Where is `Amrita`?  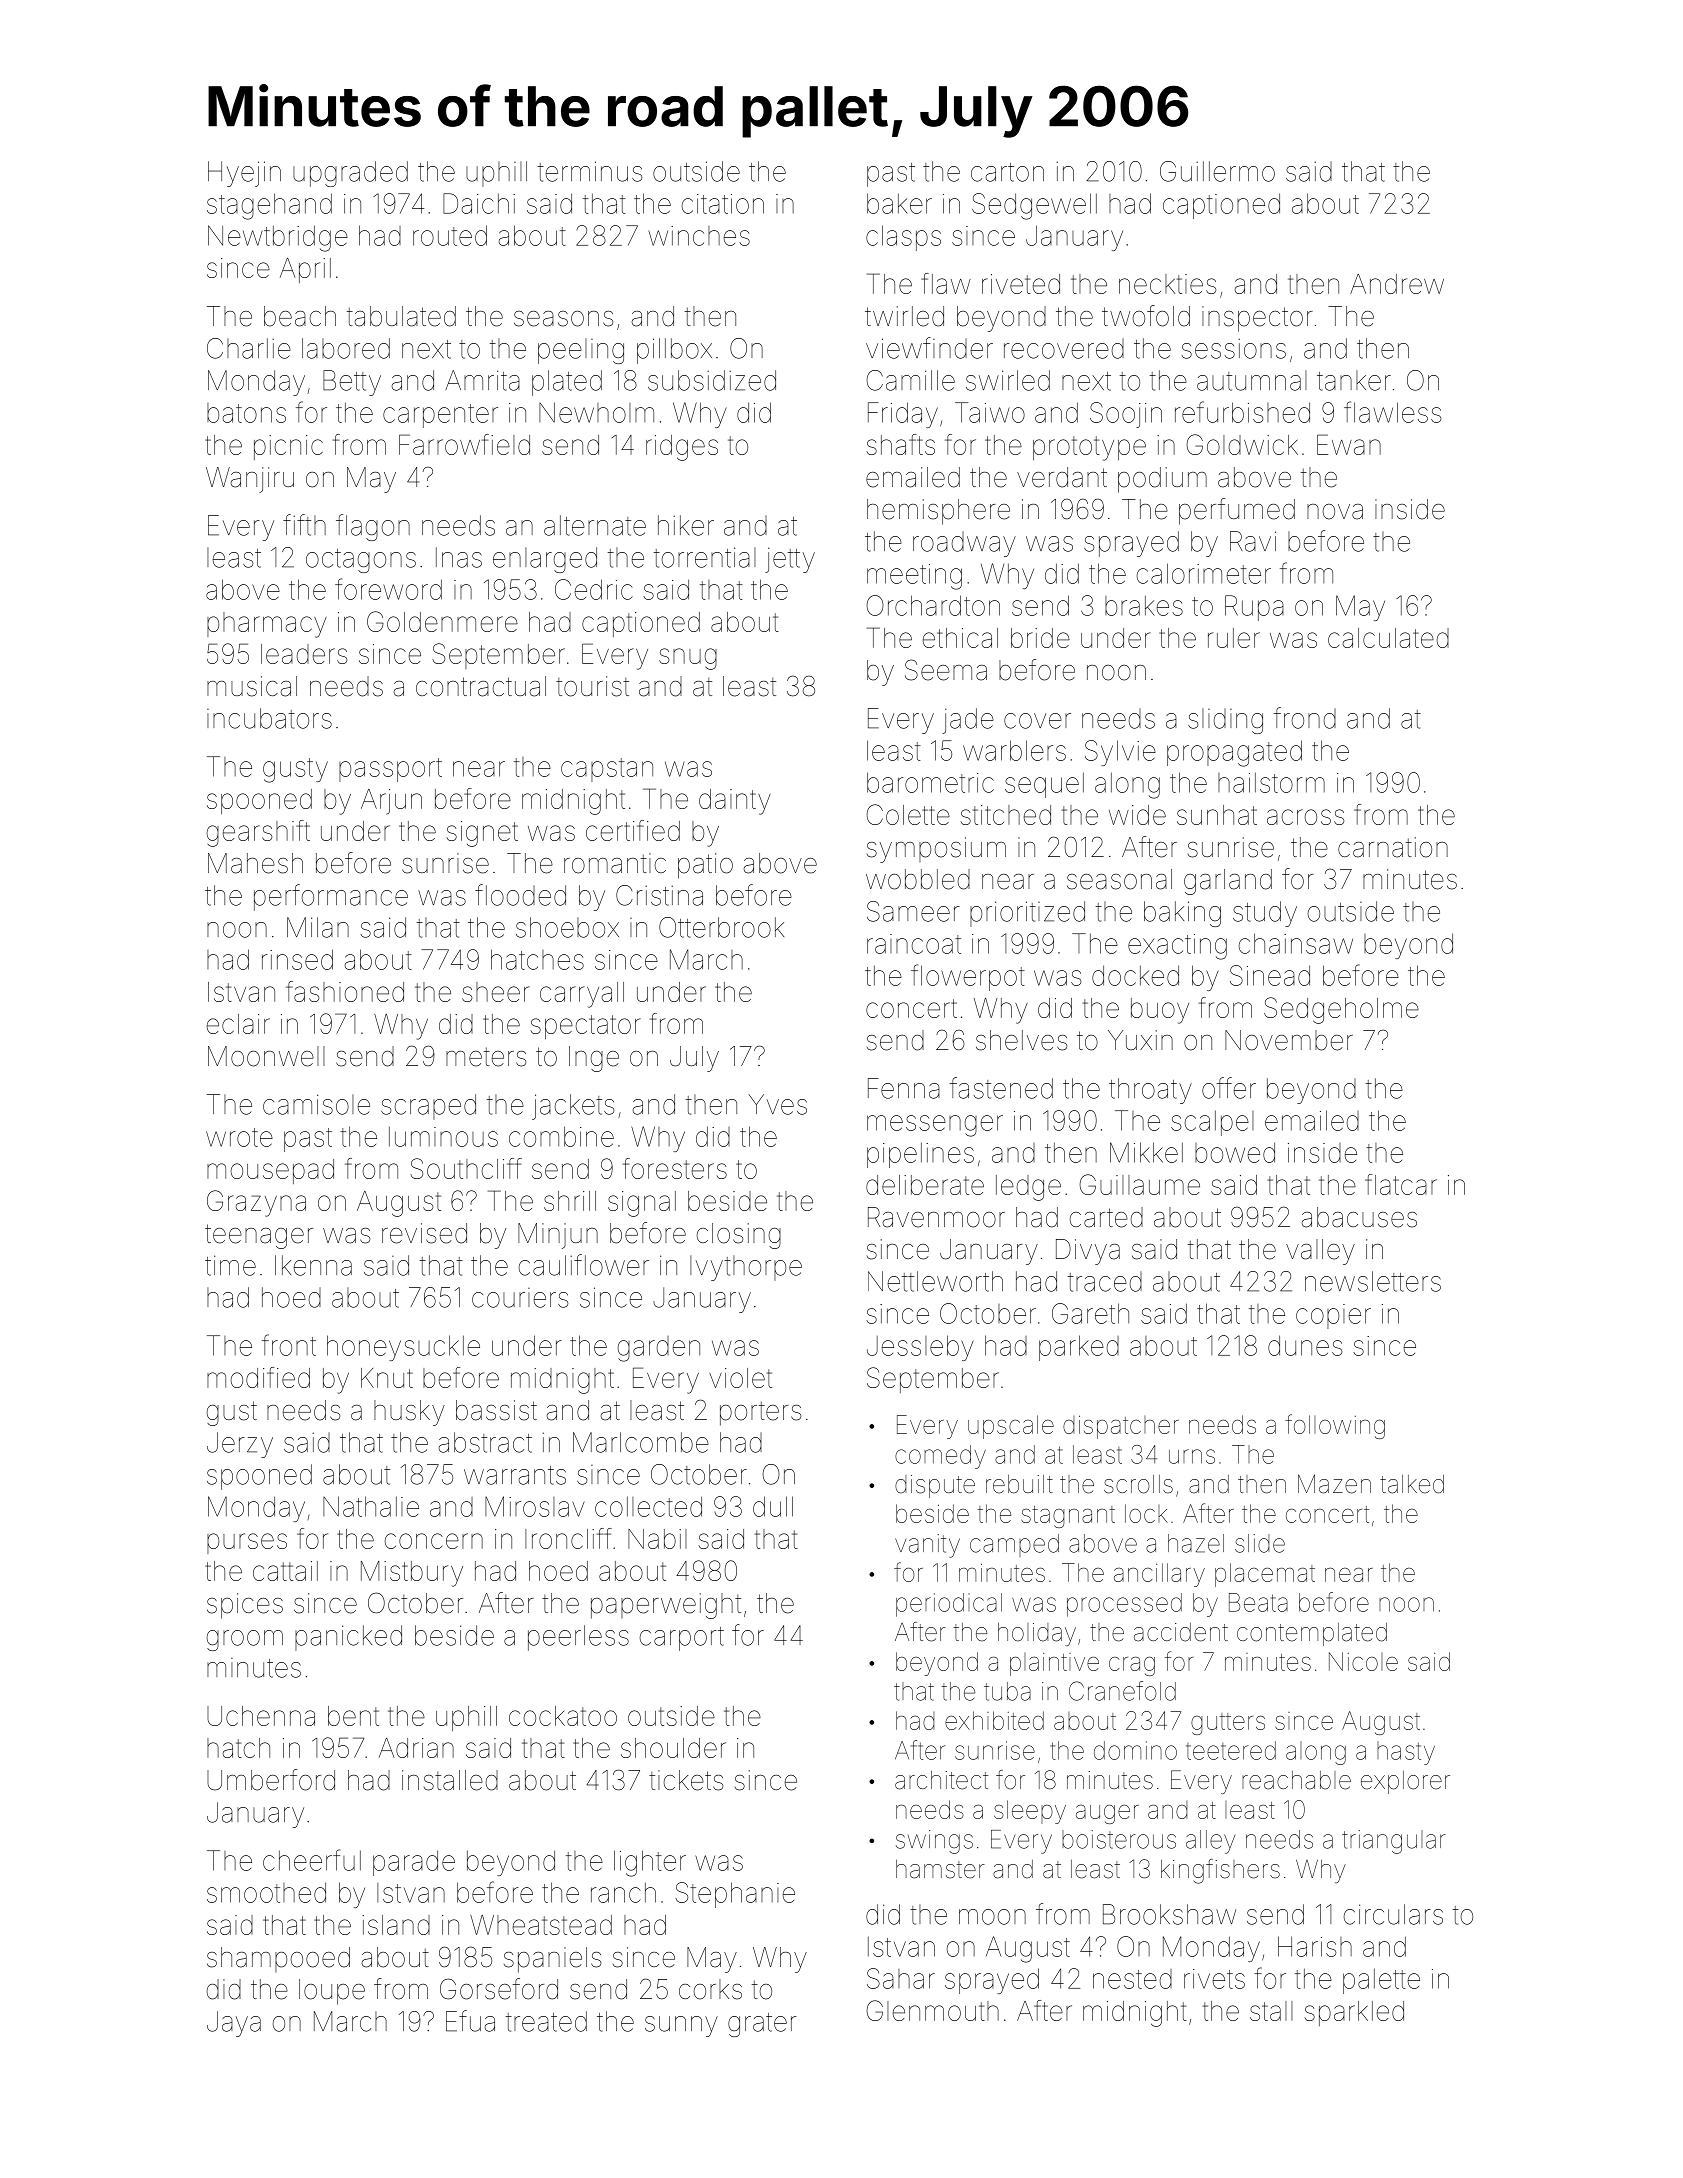
Amrita is located at coordinates (482, 380).
